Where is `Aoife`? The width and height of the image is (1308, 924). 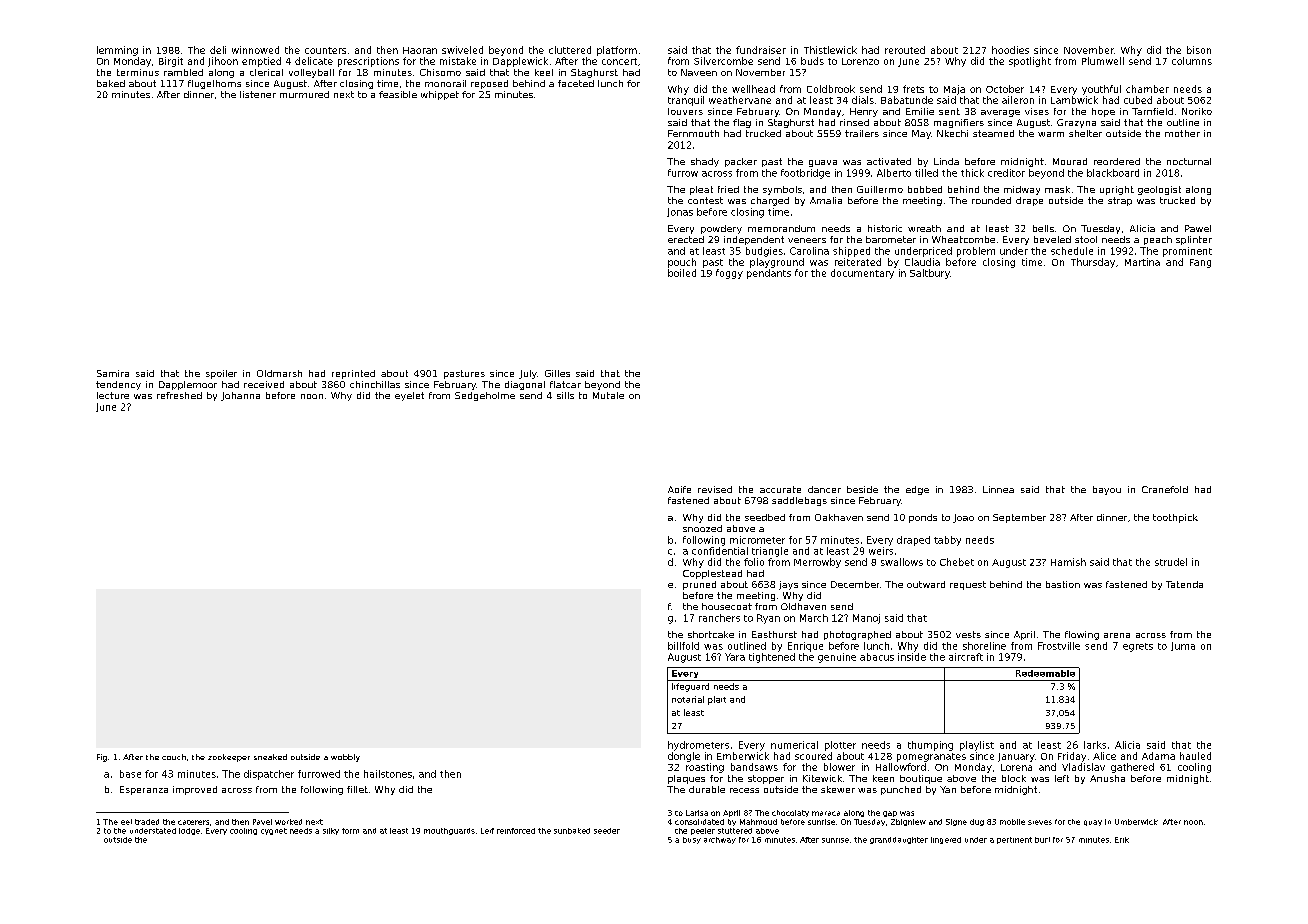
Aoife is located at coordinates (679, 489).
